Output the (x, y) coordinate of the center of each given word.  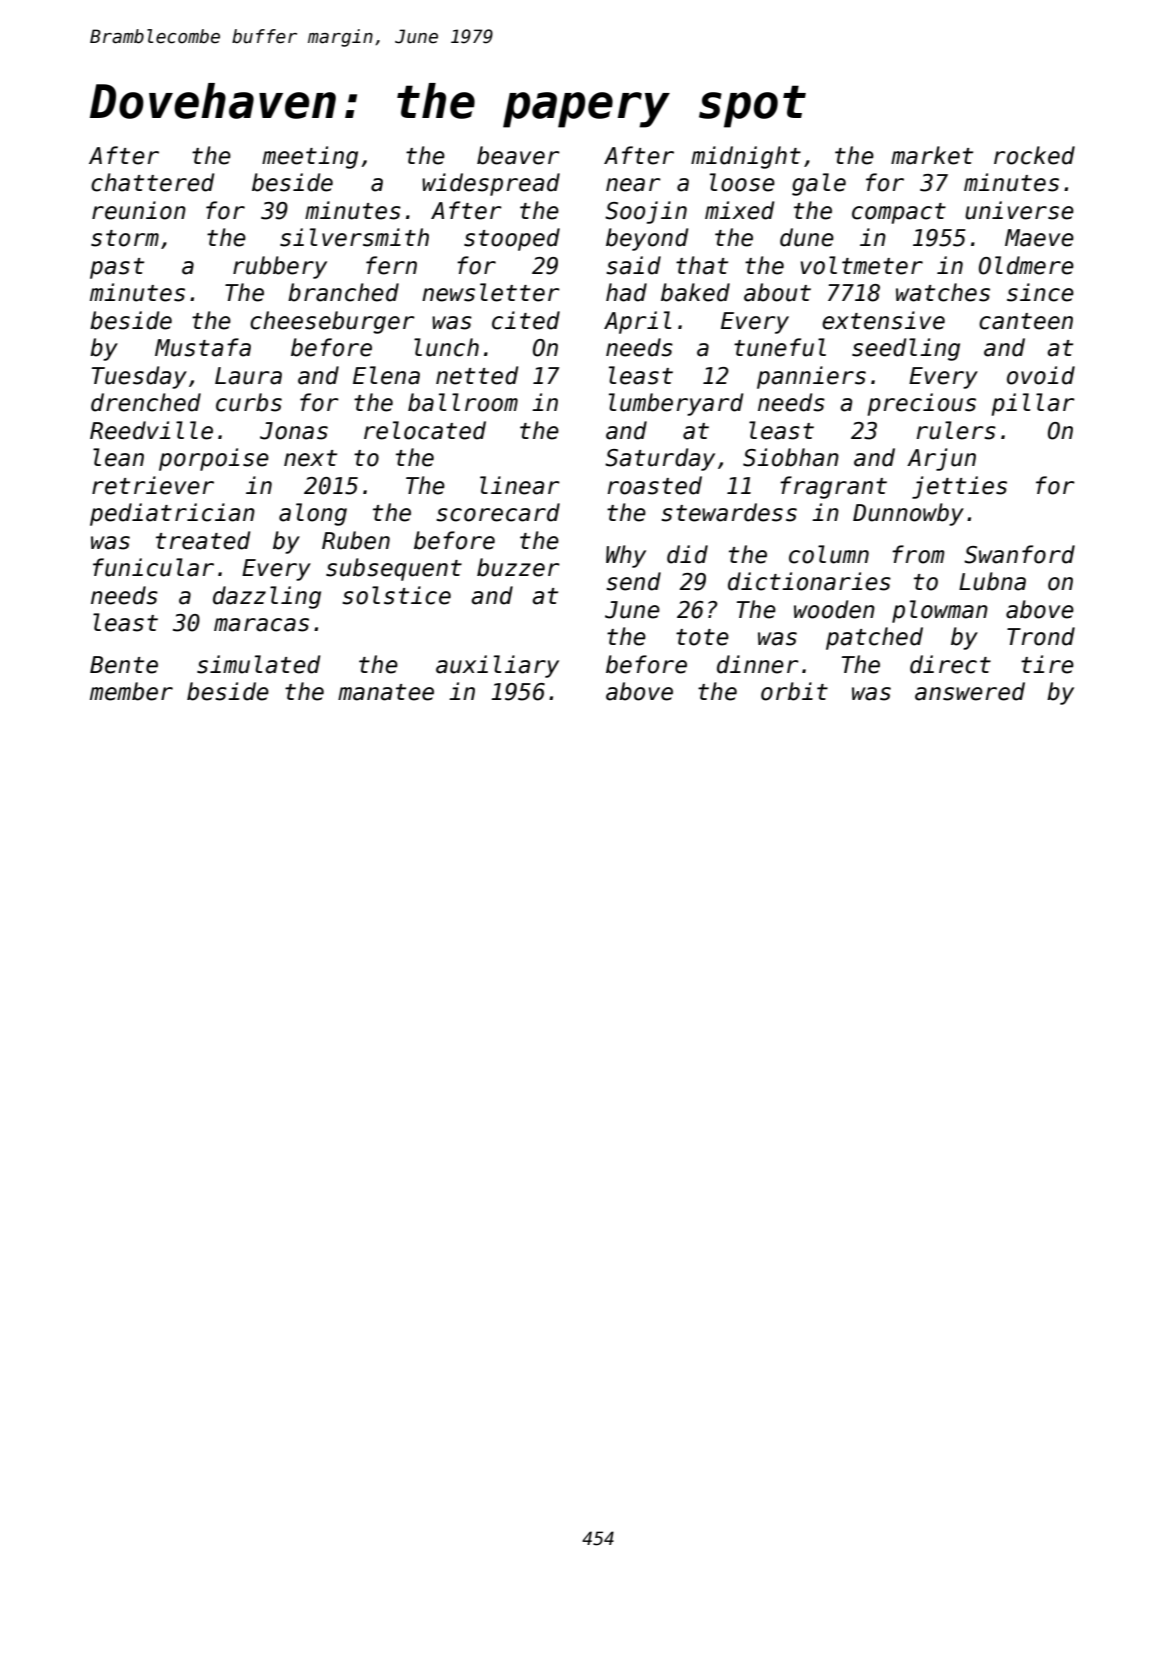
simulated (258, 664)
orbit (794, 691)
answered (970, 691)
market (932, 155)
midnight (746, 157)
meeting (310, 157)
